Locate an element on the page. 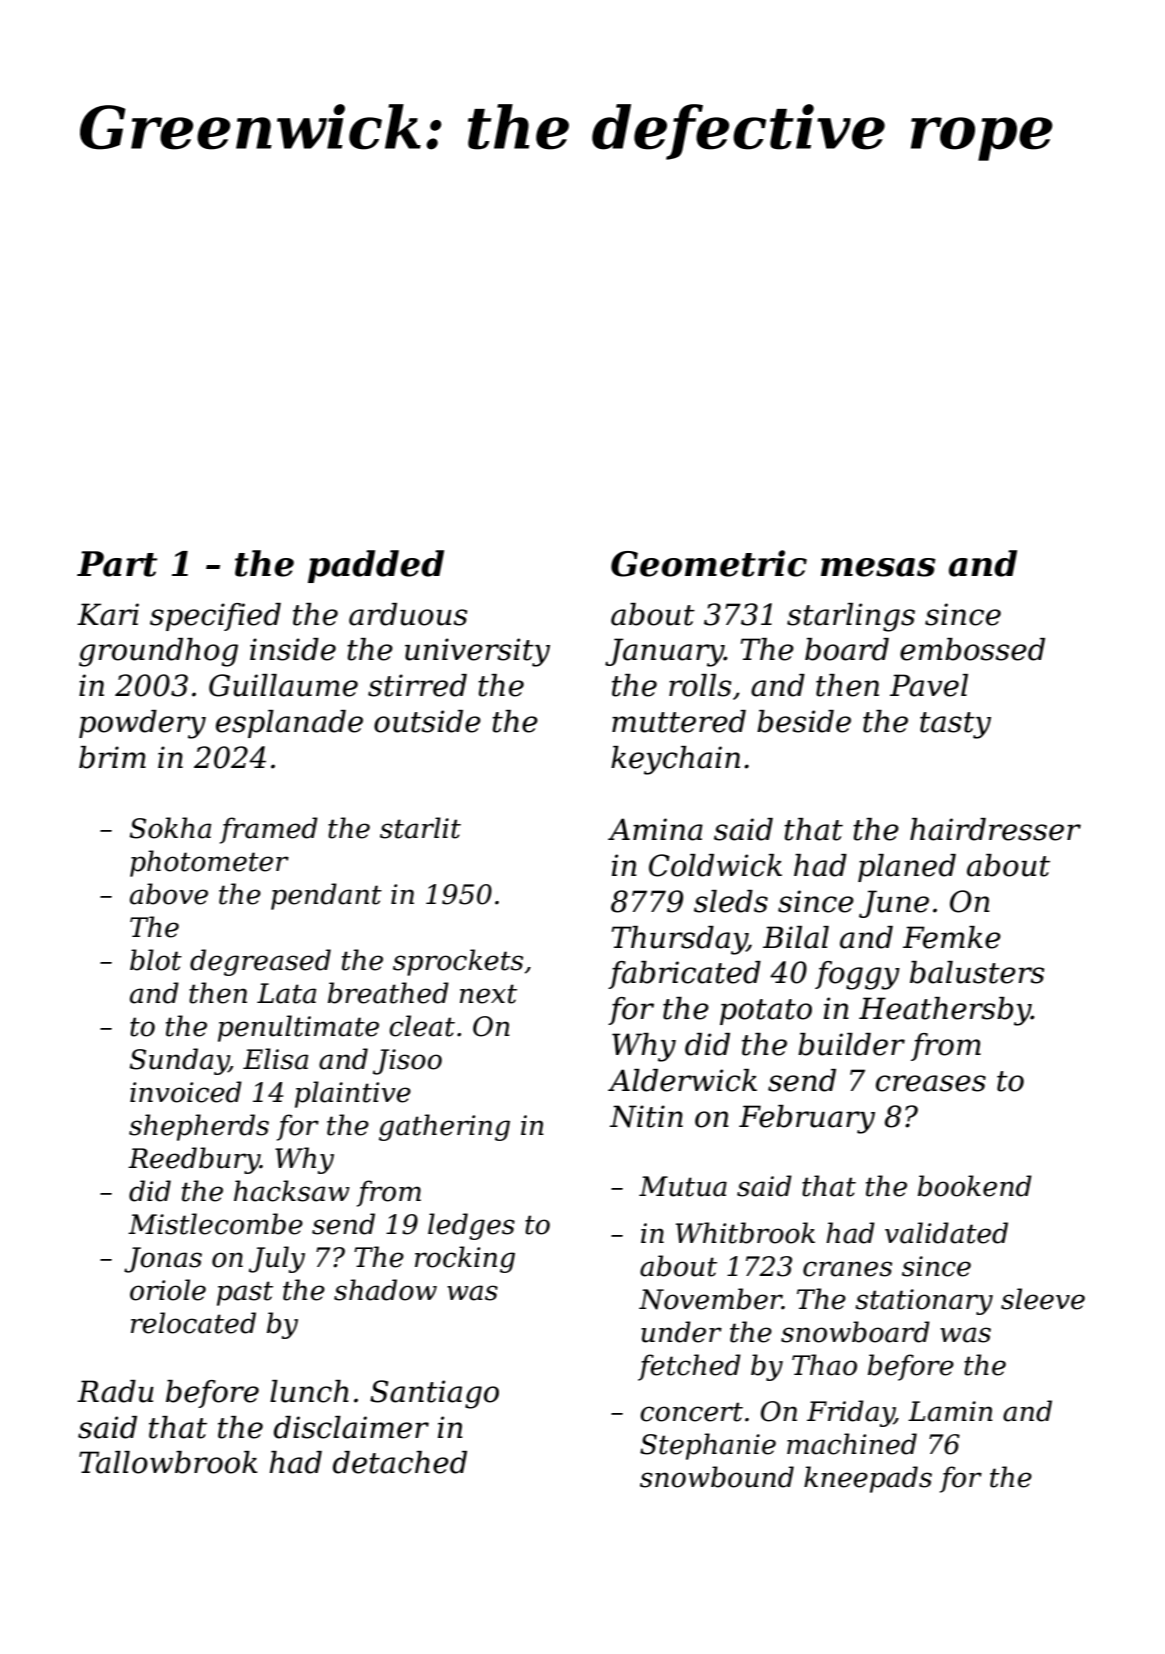 This document has height=1654, width=1165. Part is located at coordinates (117, 564).
